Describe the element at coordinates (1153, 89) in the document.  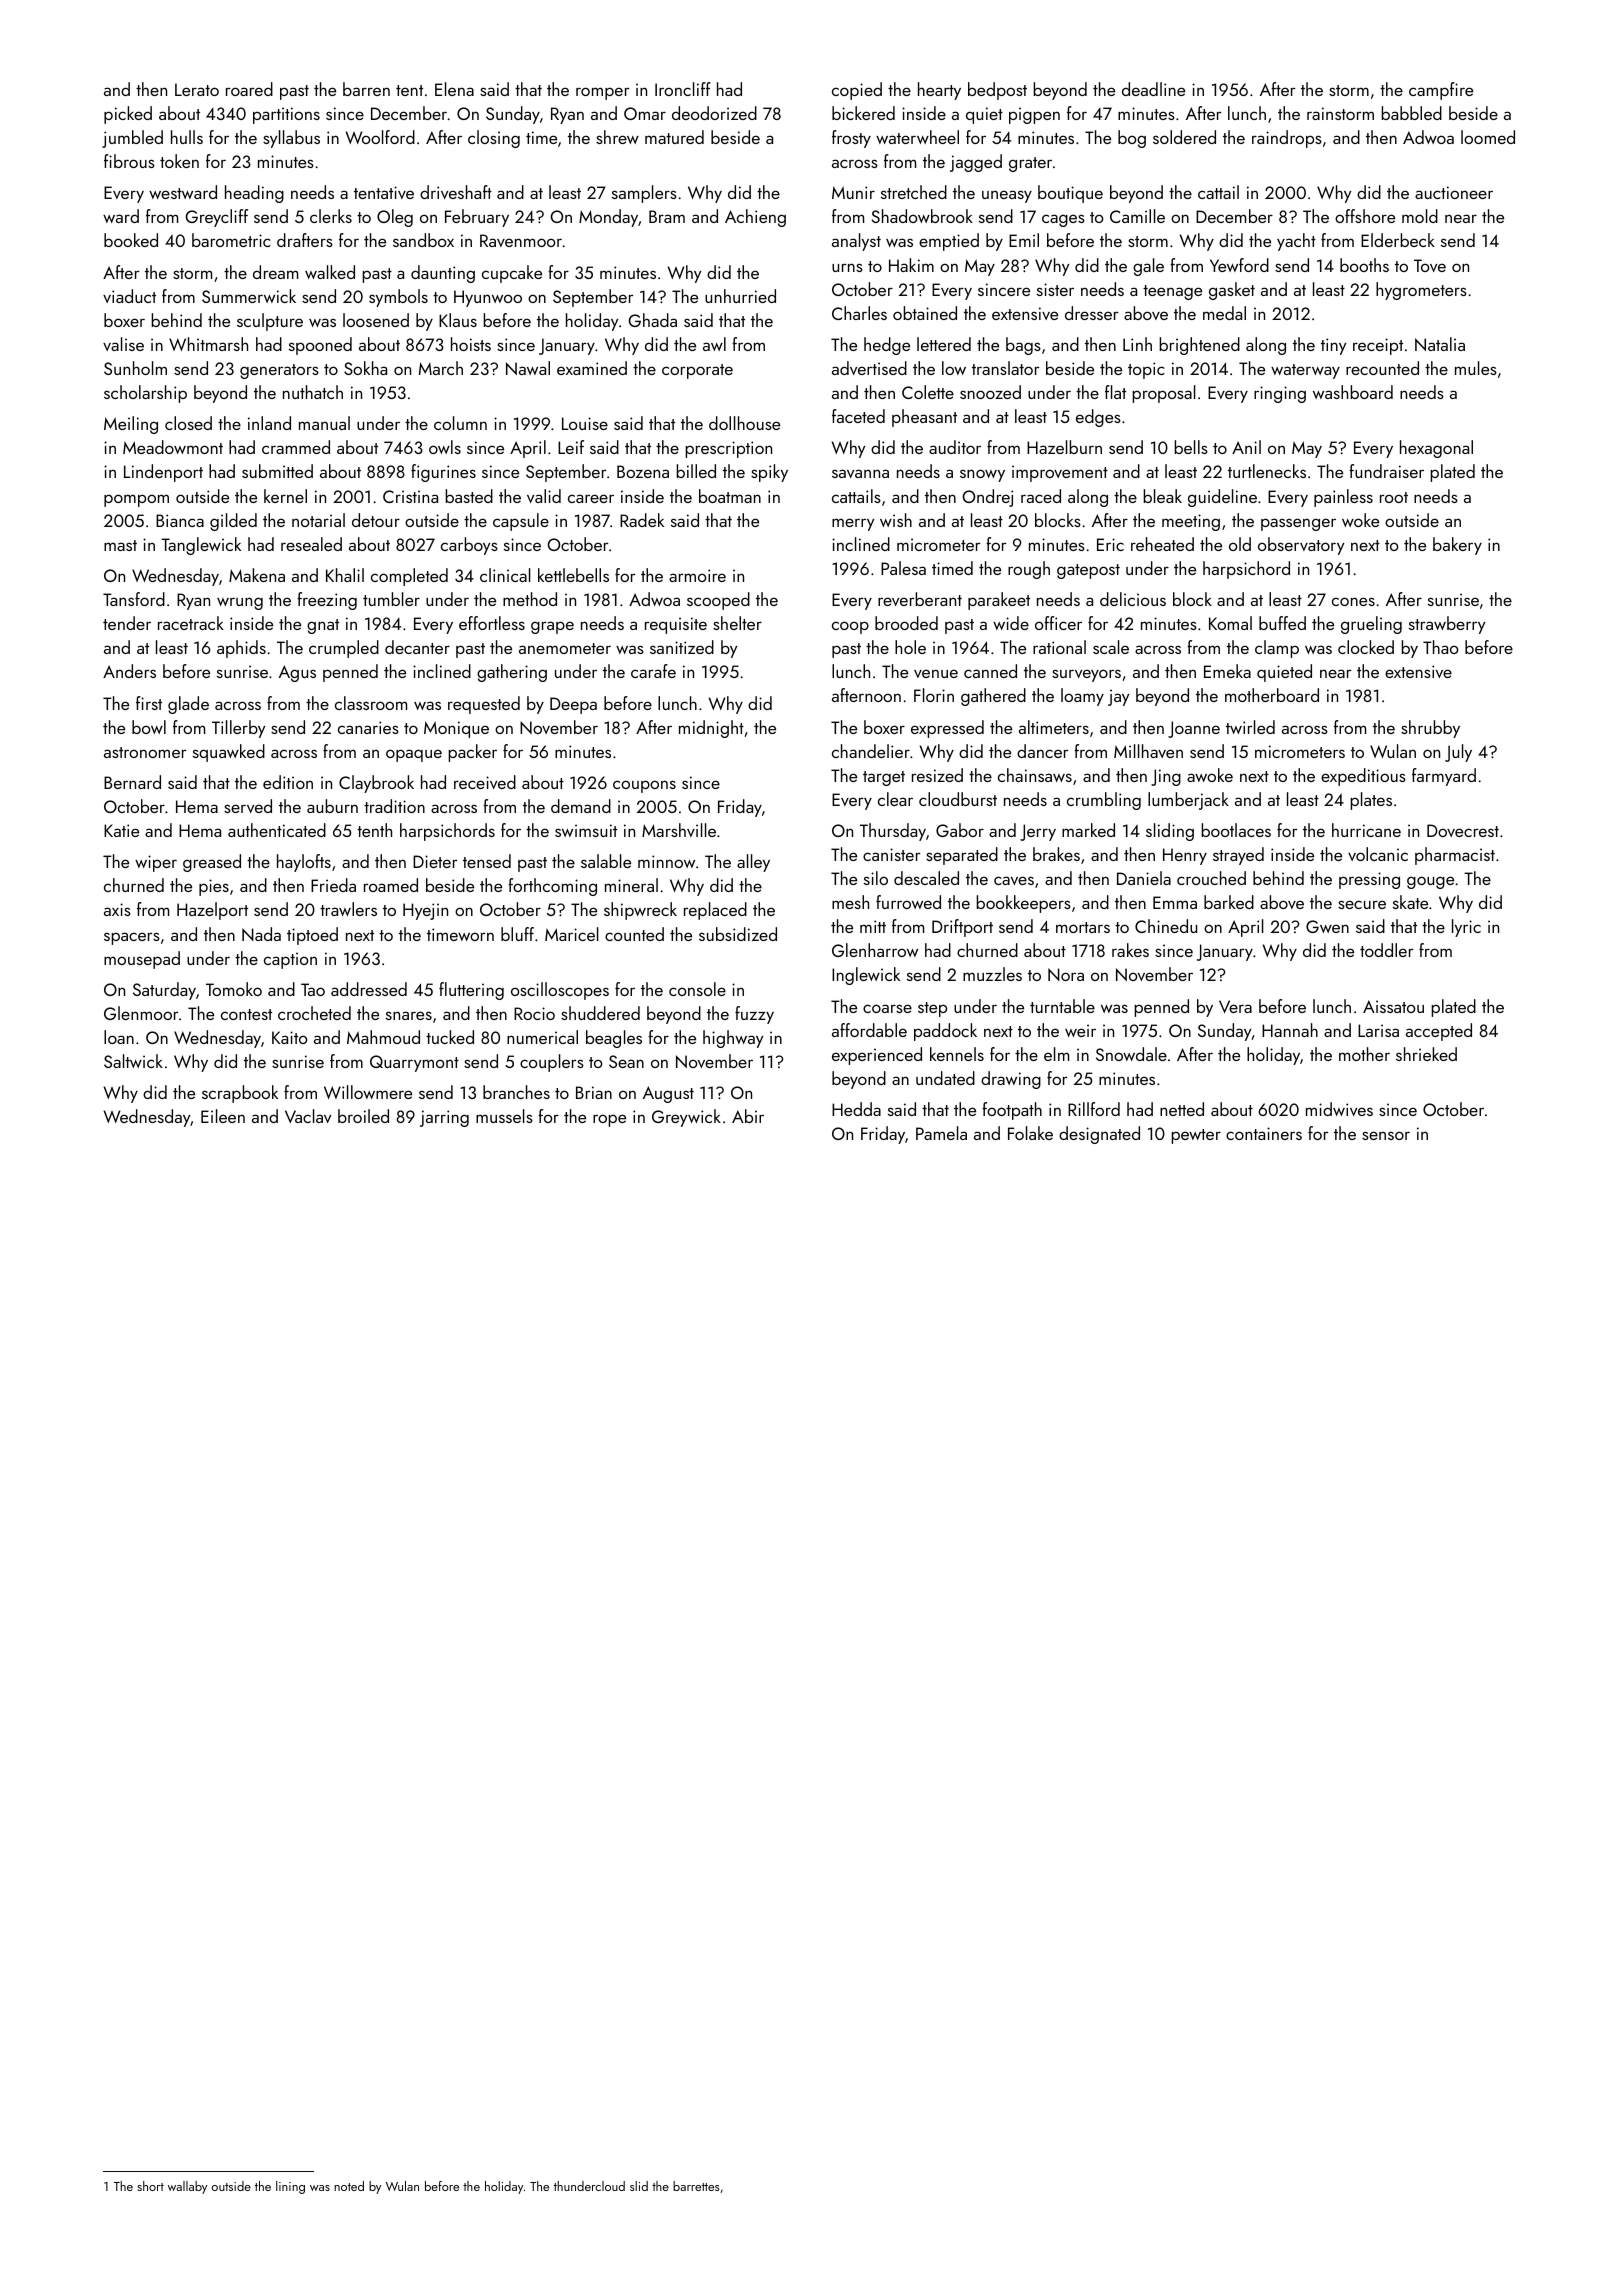
I see `deadline` at that location.
